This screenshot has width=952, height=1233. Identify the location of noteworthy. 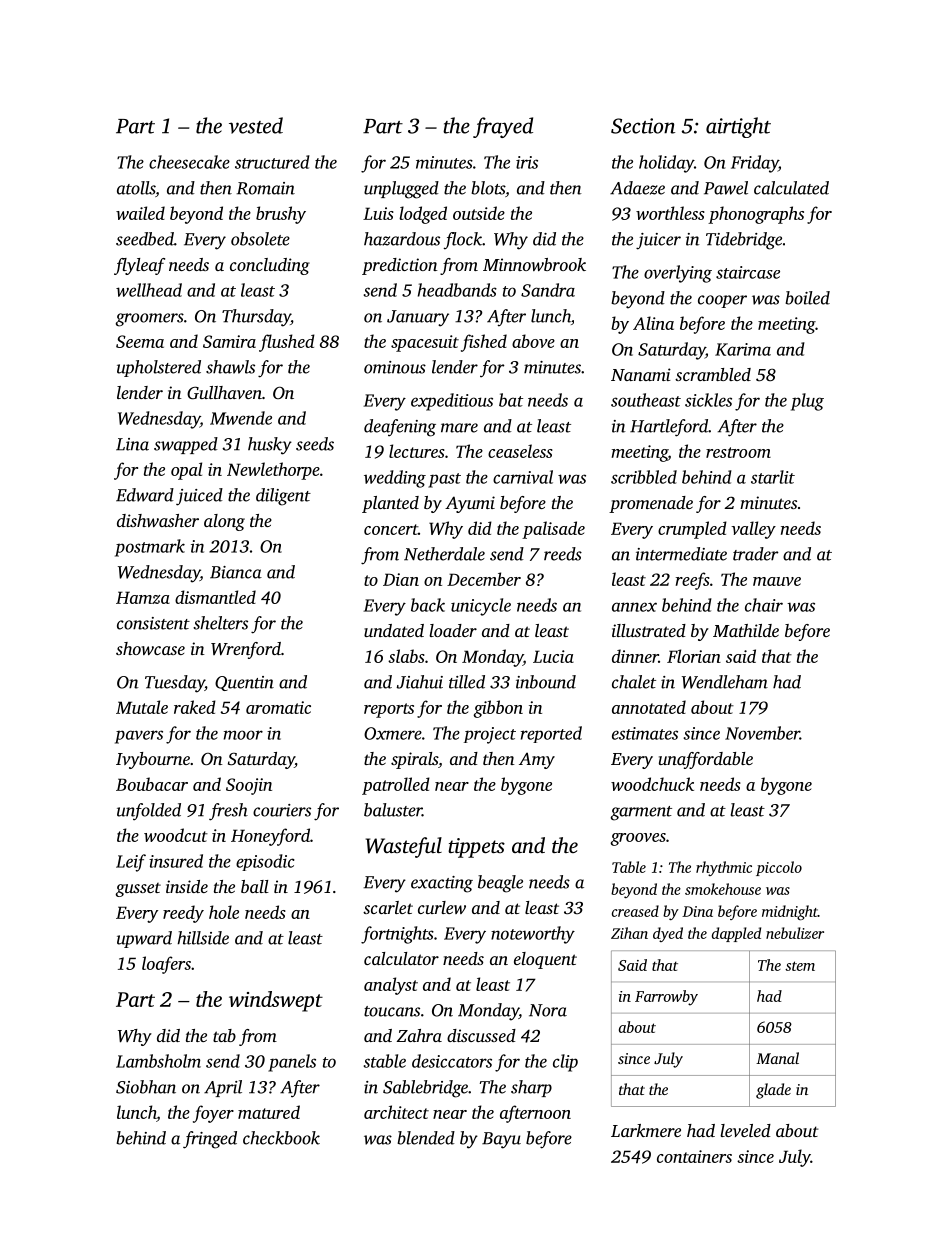
(533, 935).
